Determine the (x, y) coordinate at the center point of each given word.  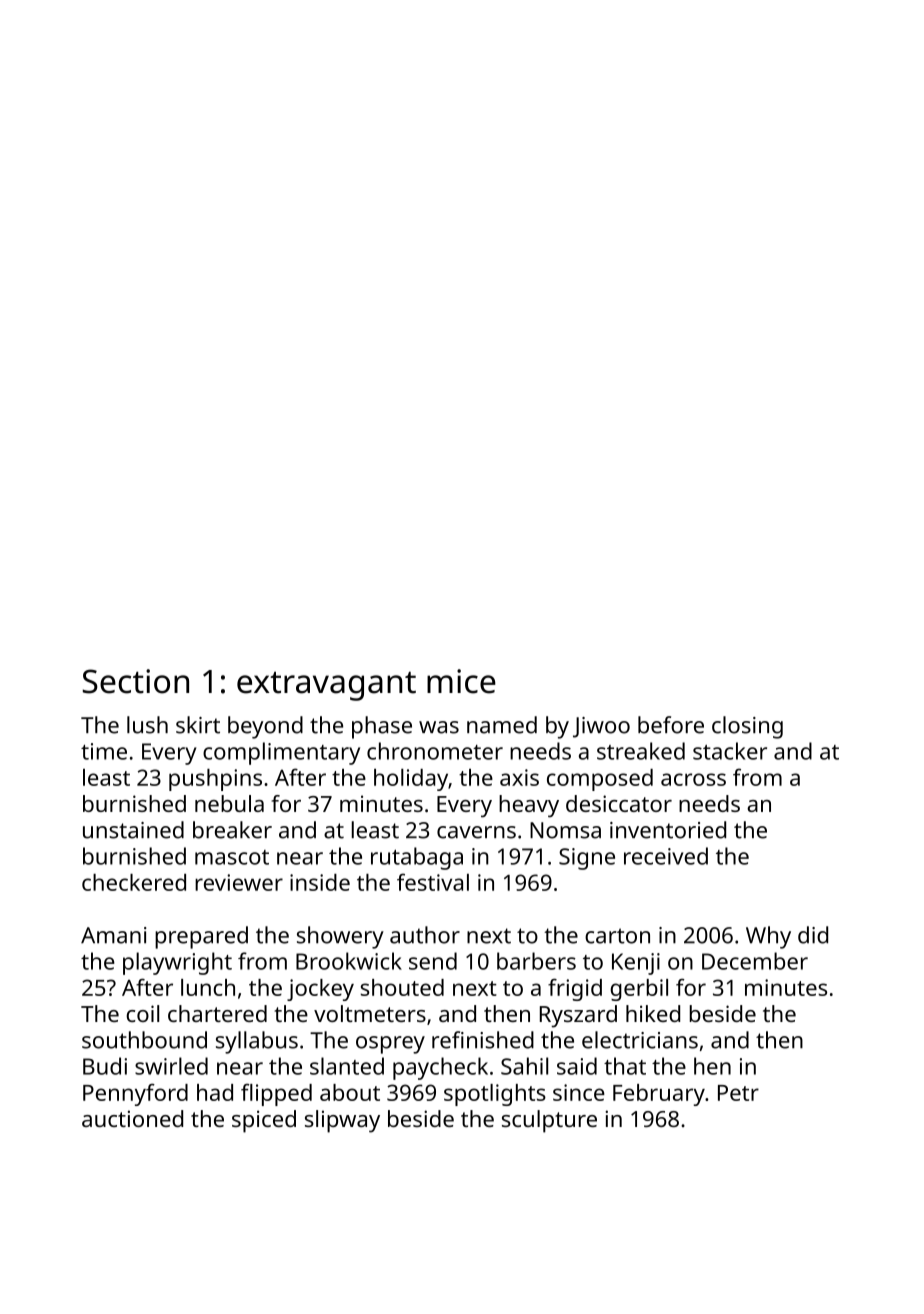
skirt (198, 725)
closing (747, 727)
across (693, 779)
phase (382, 727)
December (755, 961)
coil (142, 1013)
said (577, 1066)
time (104, 751)
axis (519, 777)
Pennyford (135, 1094)
